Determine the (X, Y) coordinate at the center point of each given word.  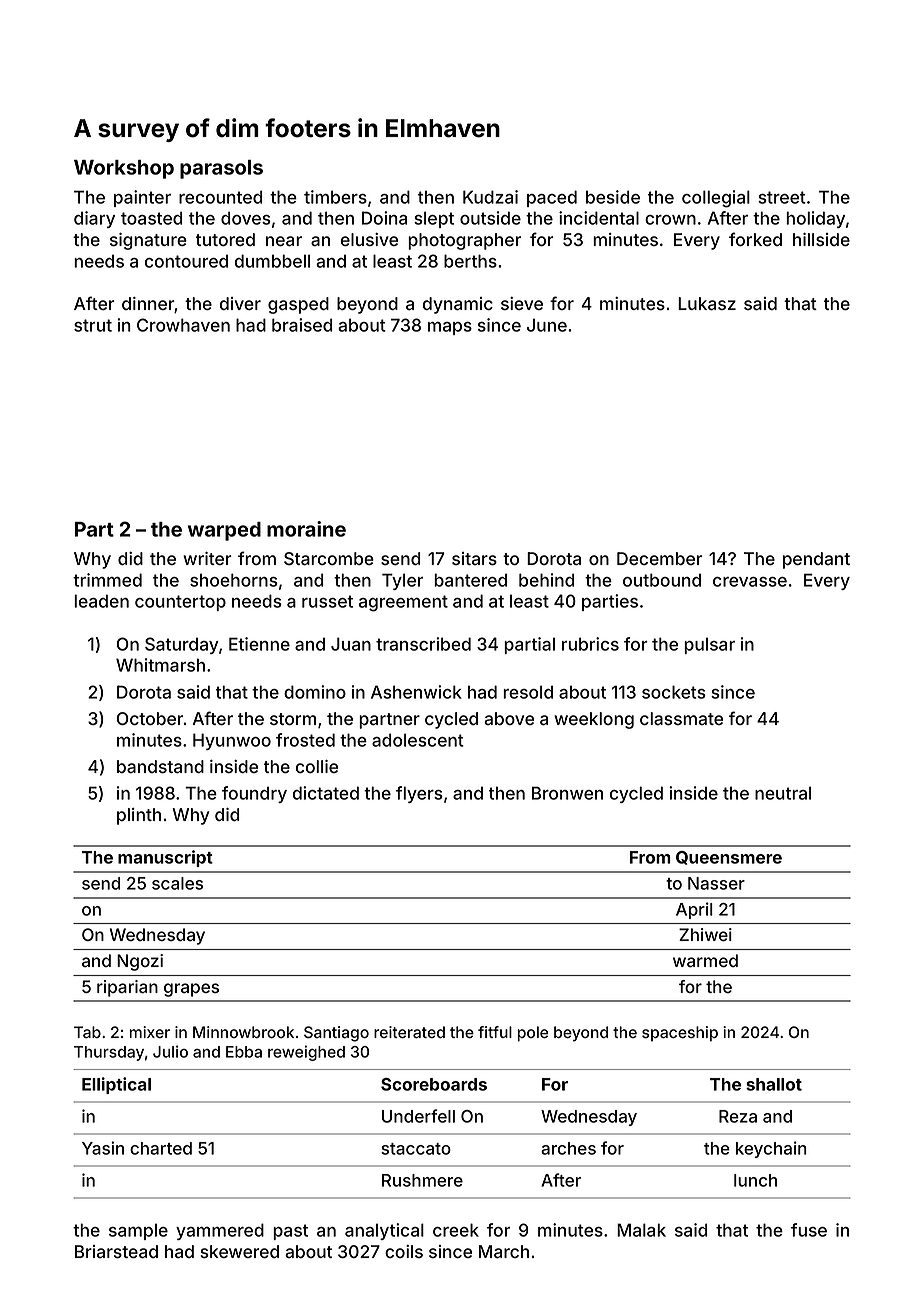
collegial (716, 199)
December (659, 558)
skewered (240, 1251)
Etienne (259, 644)
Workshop (124, 169)
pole (532, 1034)
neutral (783, 793)
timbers (335, 197)
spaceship (680, 1034)
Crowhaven (183, 325)
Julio (170, 1051)
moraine (306, 529)
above (509, 718)
